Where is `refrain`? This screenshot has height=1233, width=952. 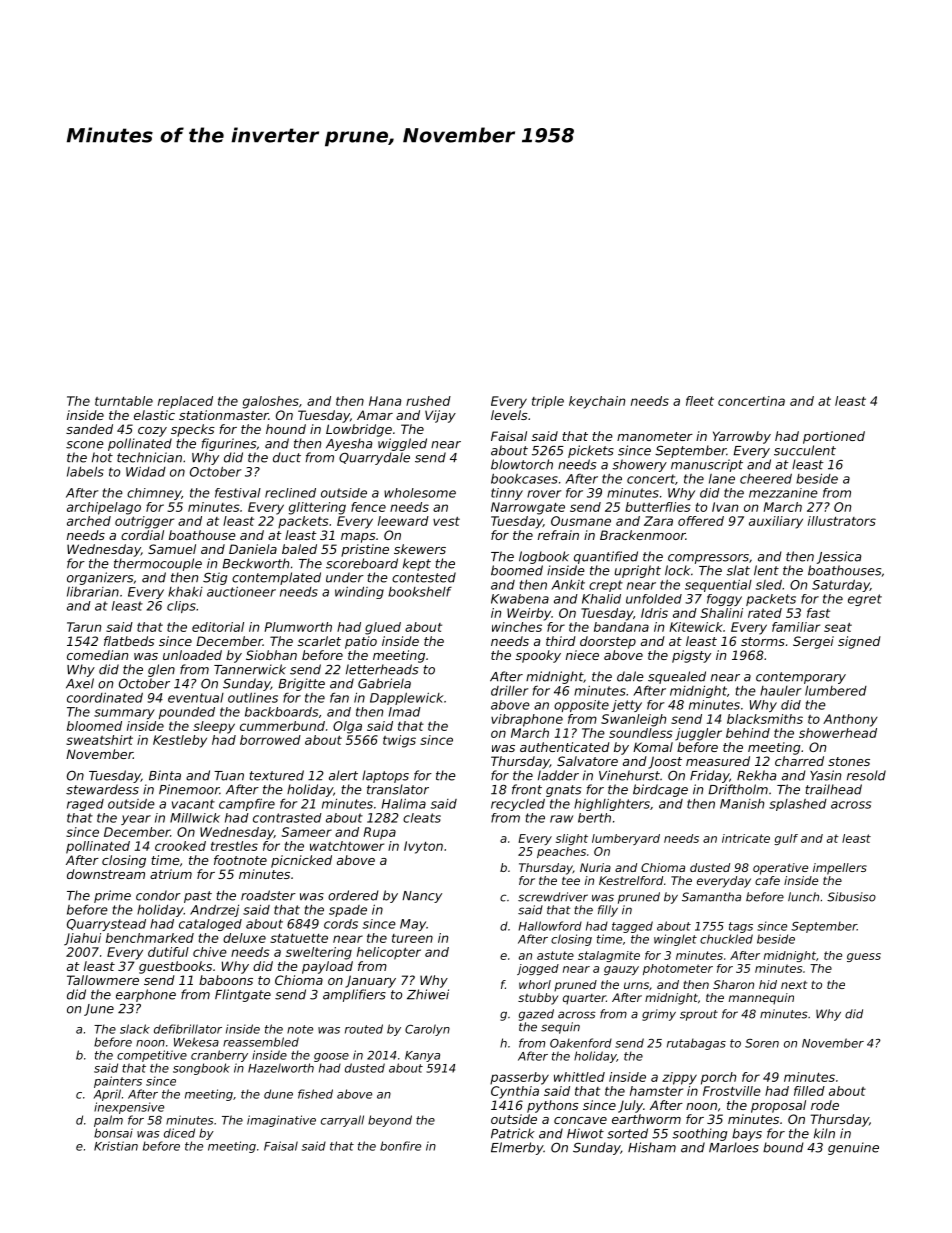
refrain is located at coordinates (558, 535).
